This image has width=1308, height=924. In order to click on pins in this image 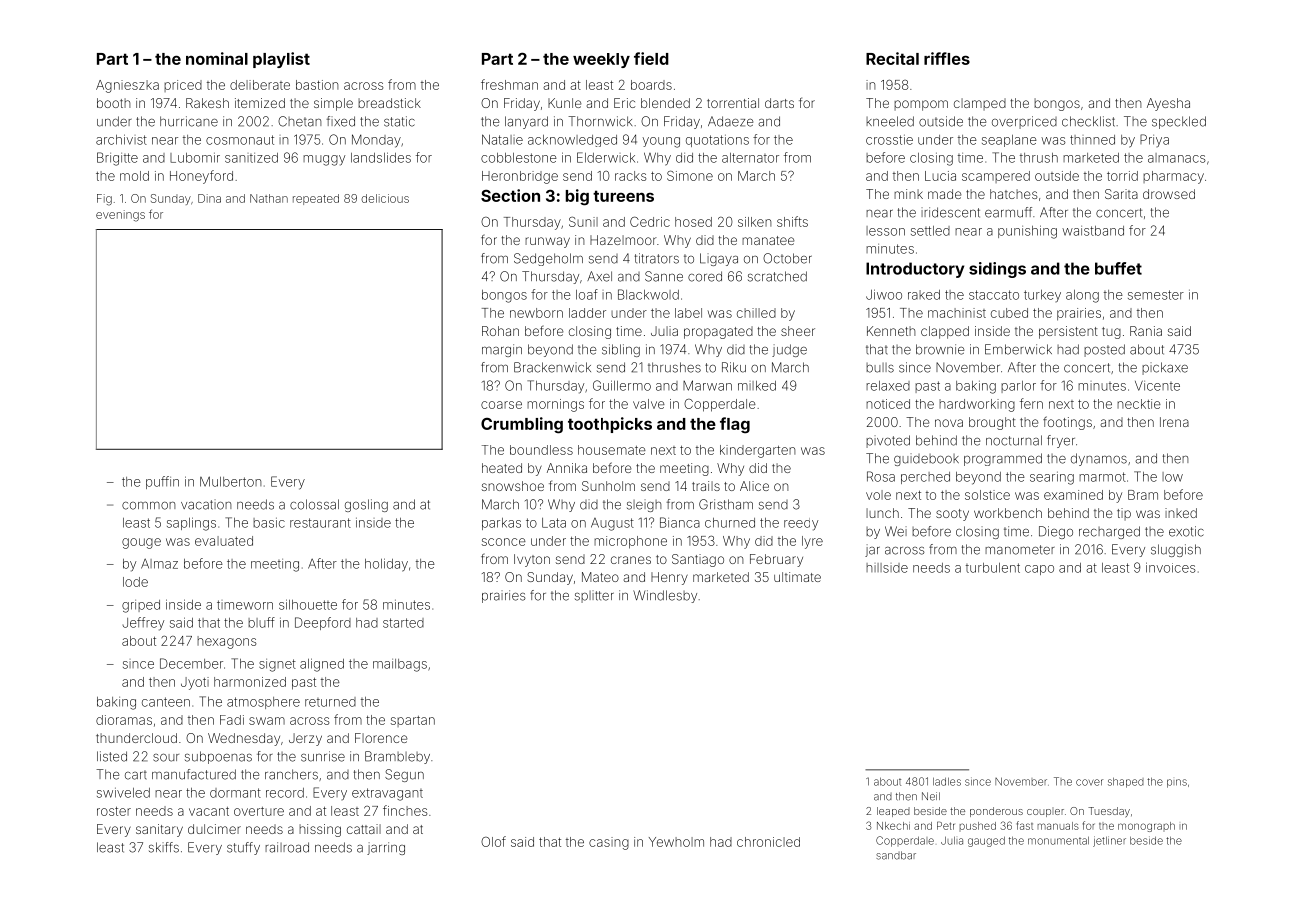, I will do `click(1177, 783)`.
